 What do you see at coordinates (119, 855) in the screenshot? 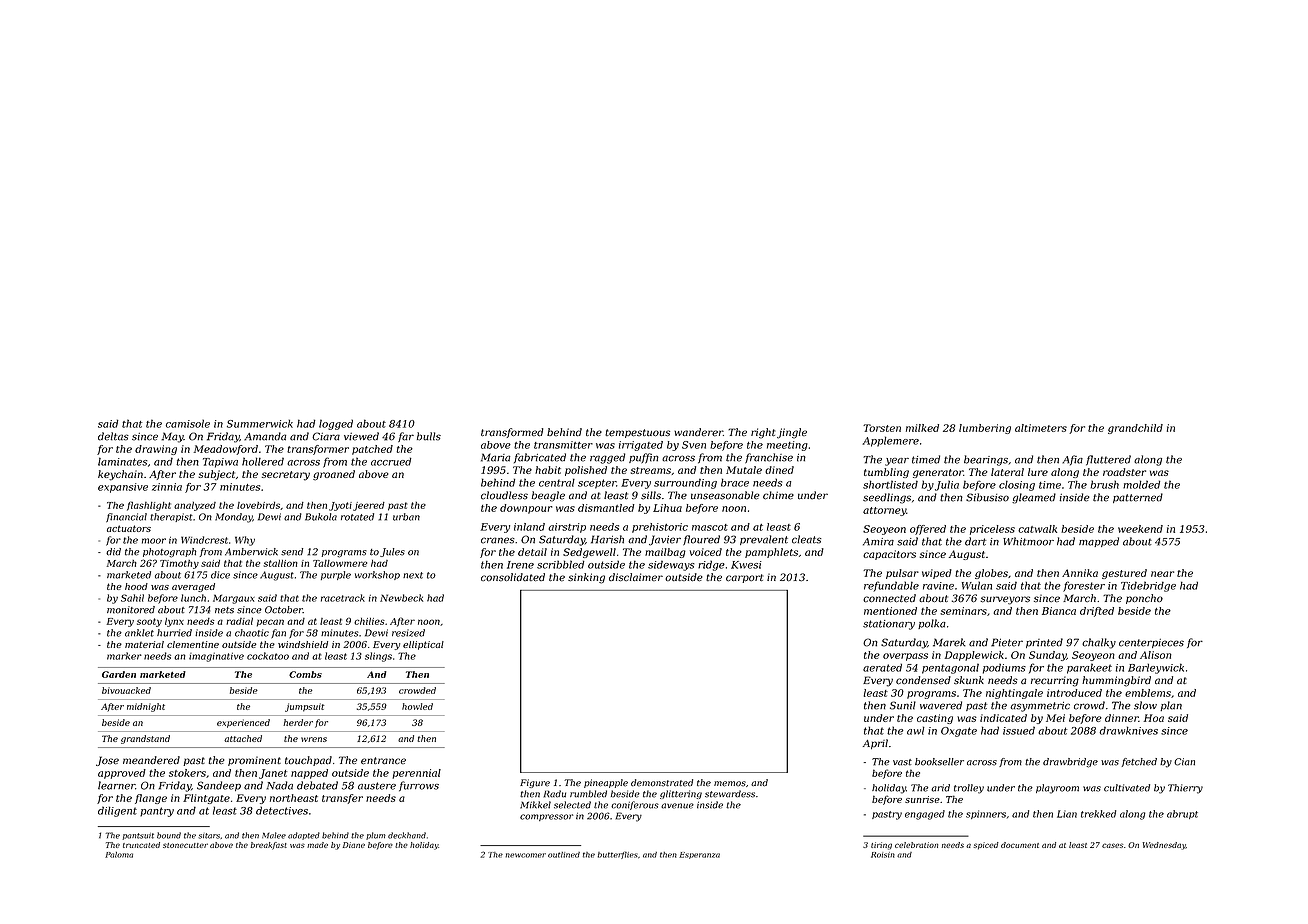
I see `Paloma` at bounding box center [119, 855].
